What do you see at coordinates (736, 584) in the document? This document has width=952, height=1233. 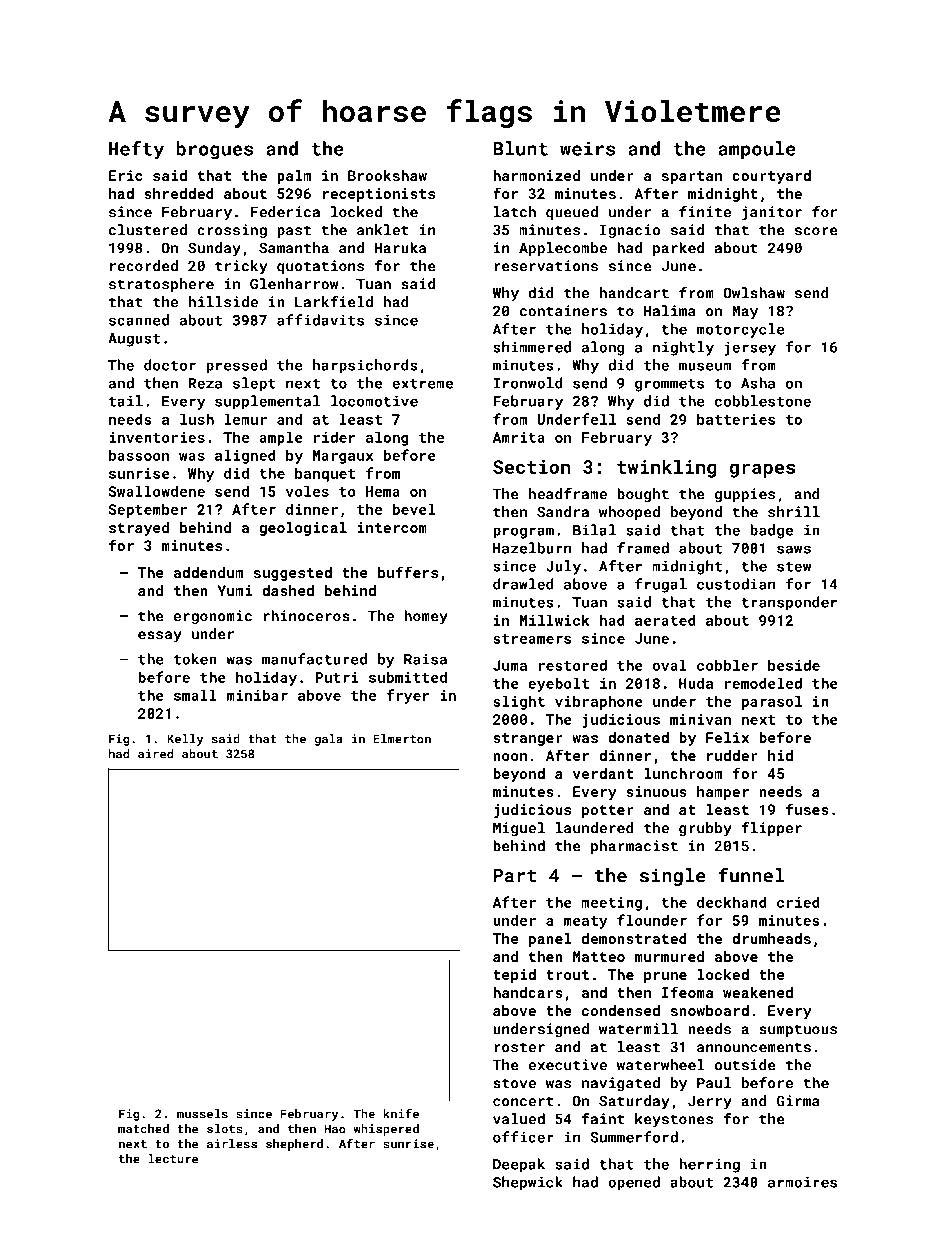 I see `custodian` at bounding box center [736, 584].
